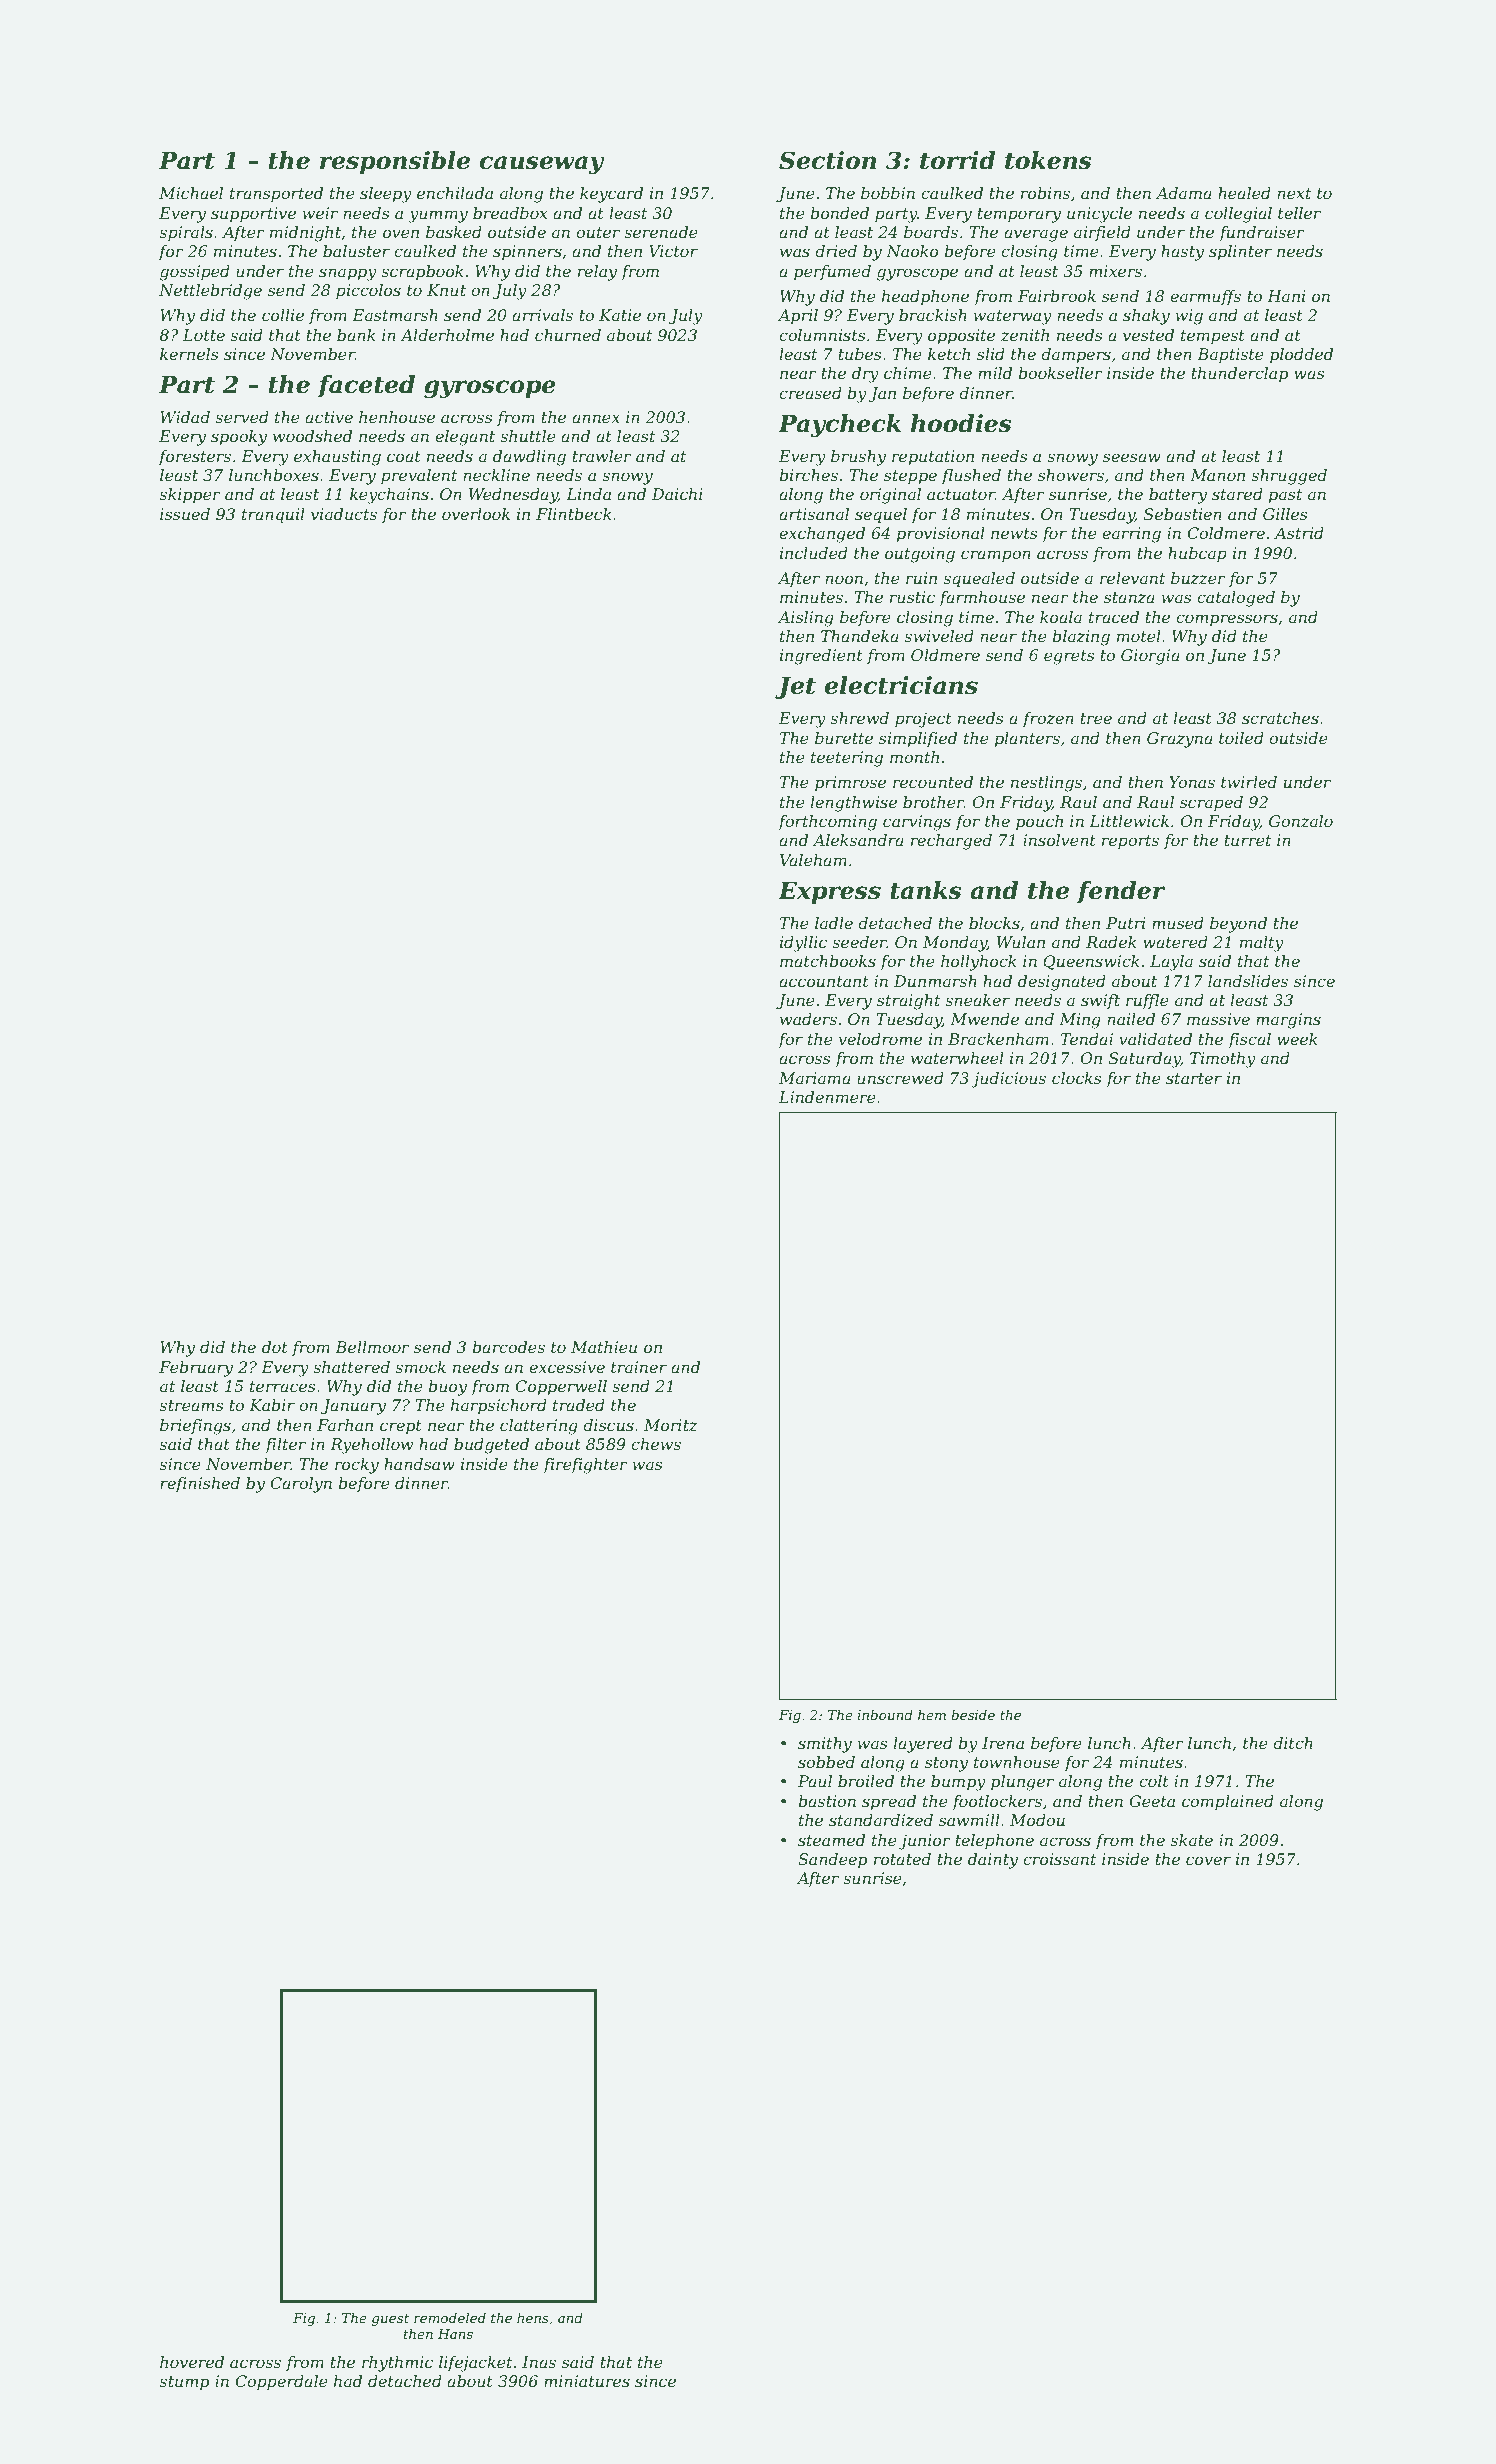 The width and height of the screenshot is (1496, 2464). Describe the element at coordinates (827, 1097) in the screenshot. I see `Lindenmere` at that location.
